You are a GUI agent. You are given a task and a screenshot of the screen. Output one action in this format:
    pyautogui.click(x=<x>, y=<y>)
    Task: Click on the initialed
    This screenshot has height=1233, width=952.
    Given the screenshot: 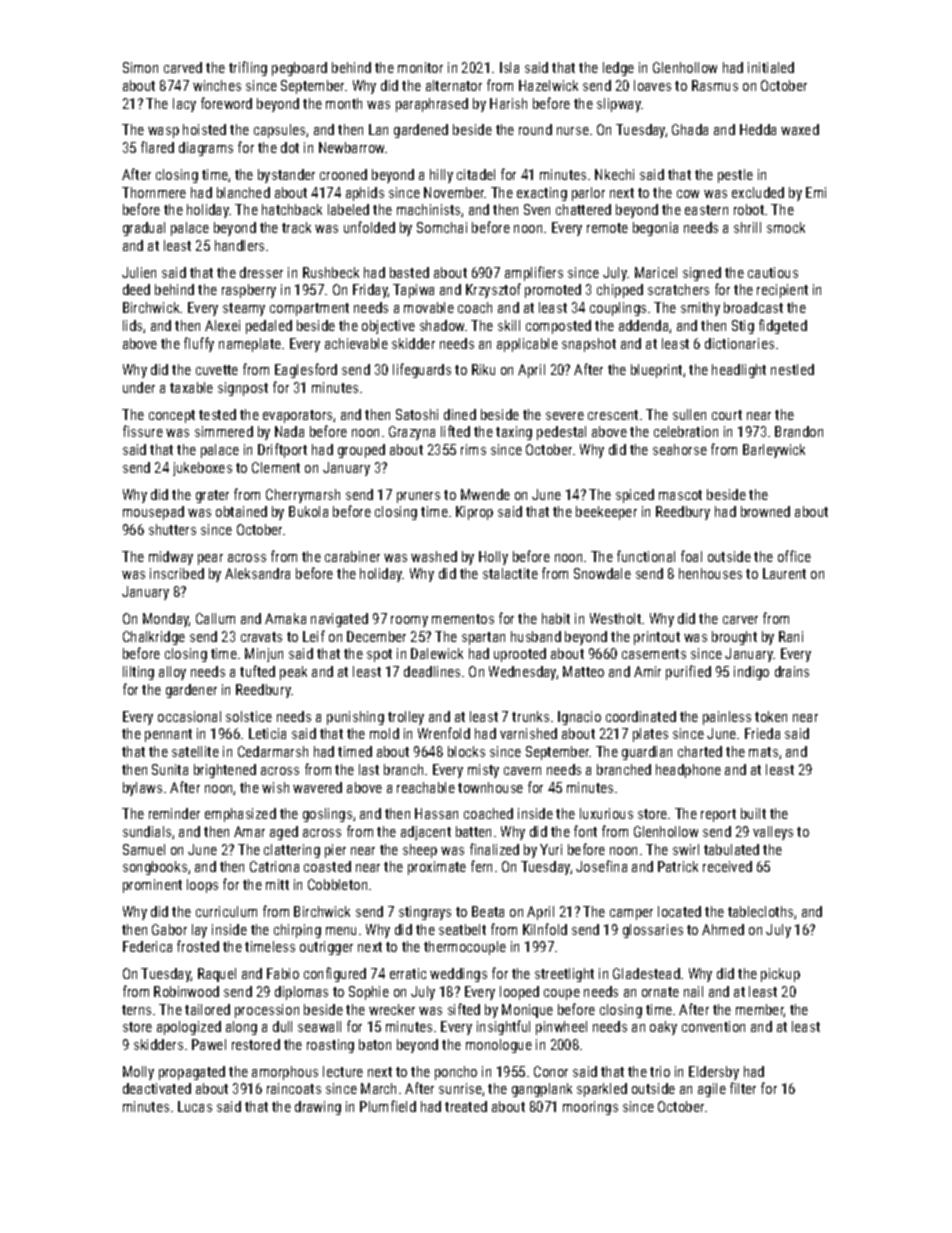 What is the action you would take?
    pyautogui.click(x=771, y=67)
